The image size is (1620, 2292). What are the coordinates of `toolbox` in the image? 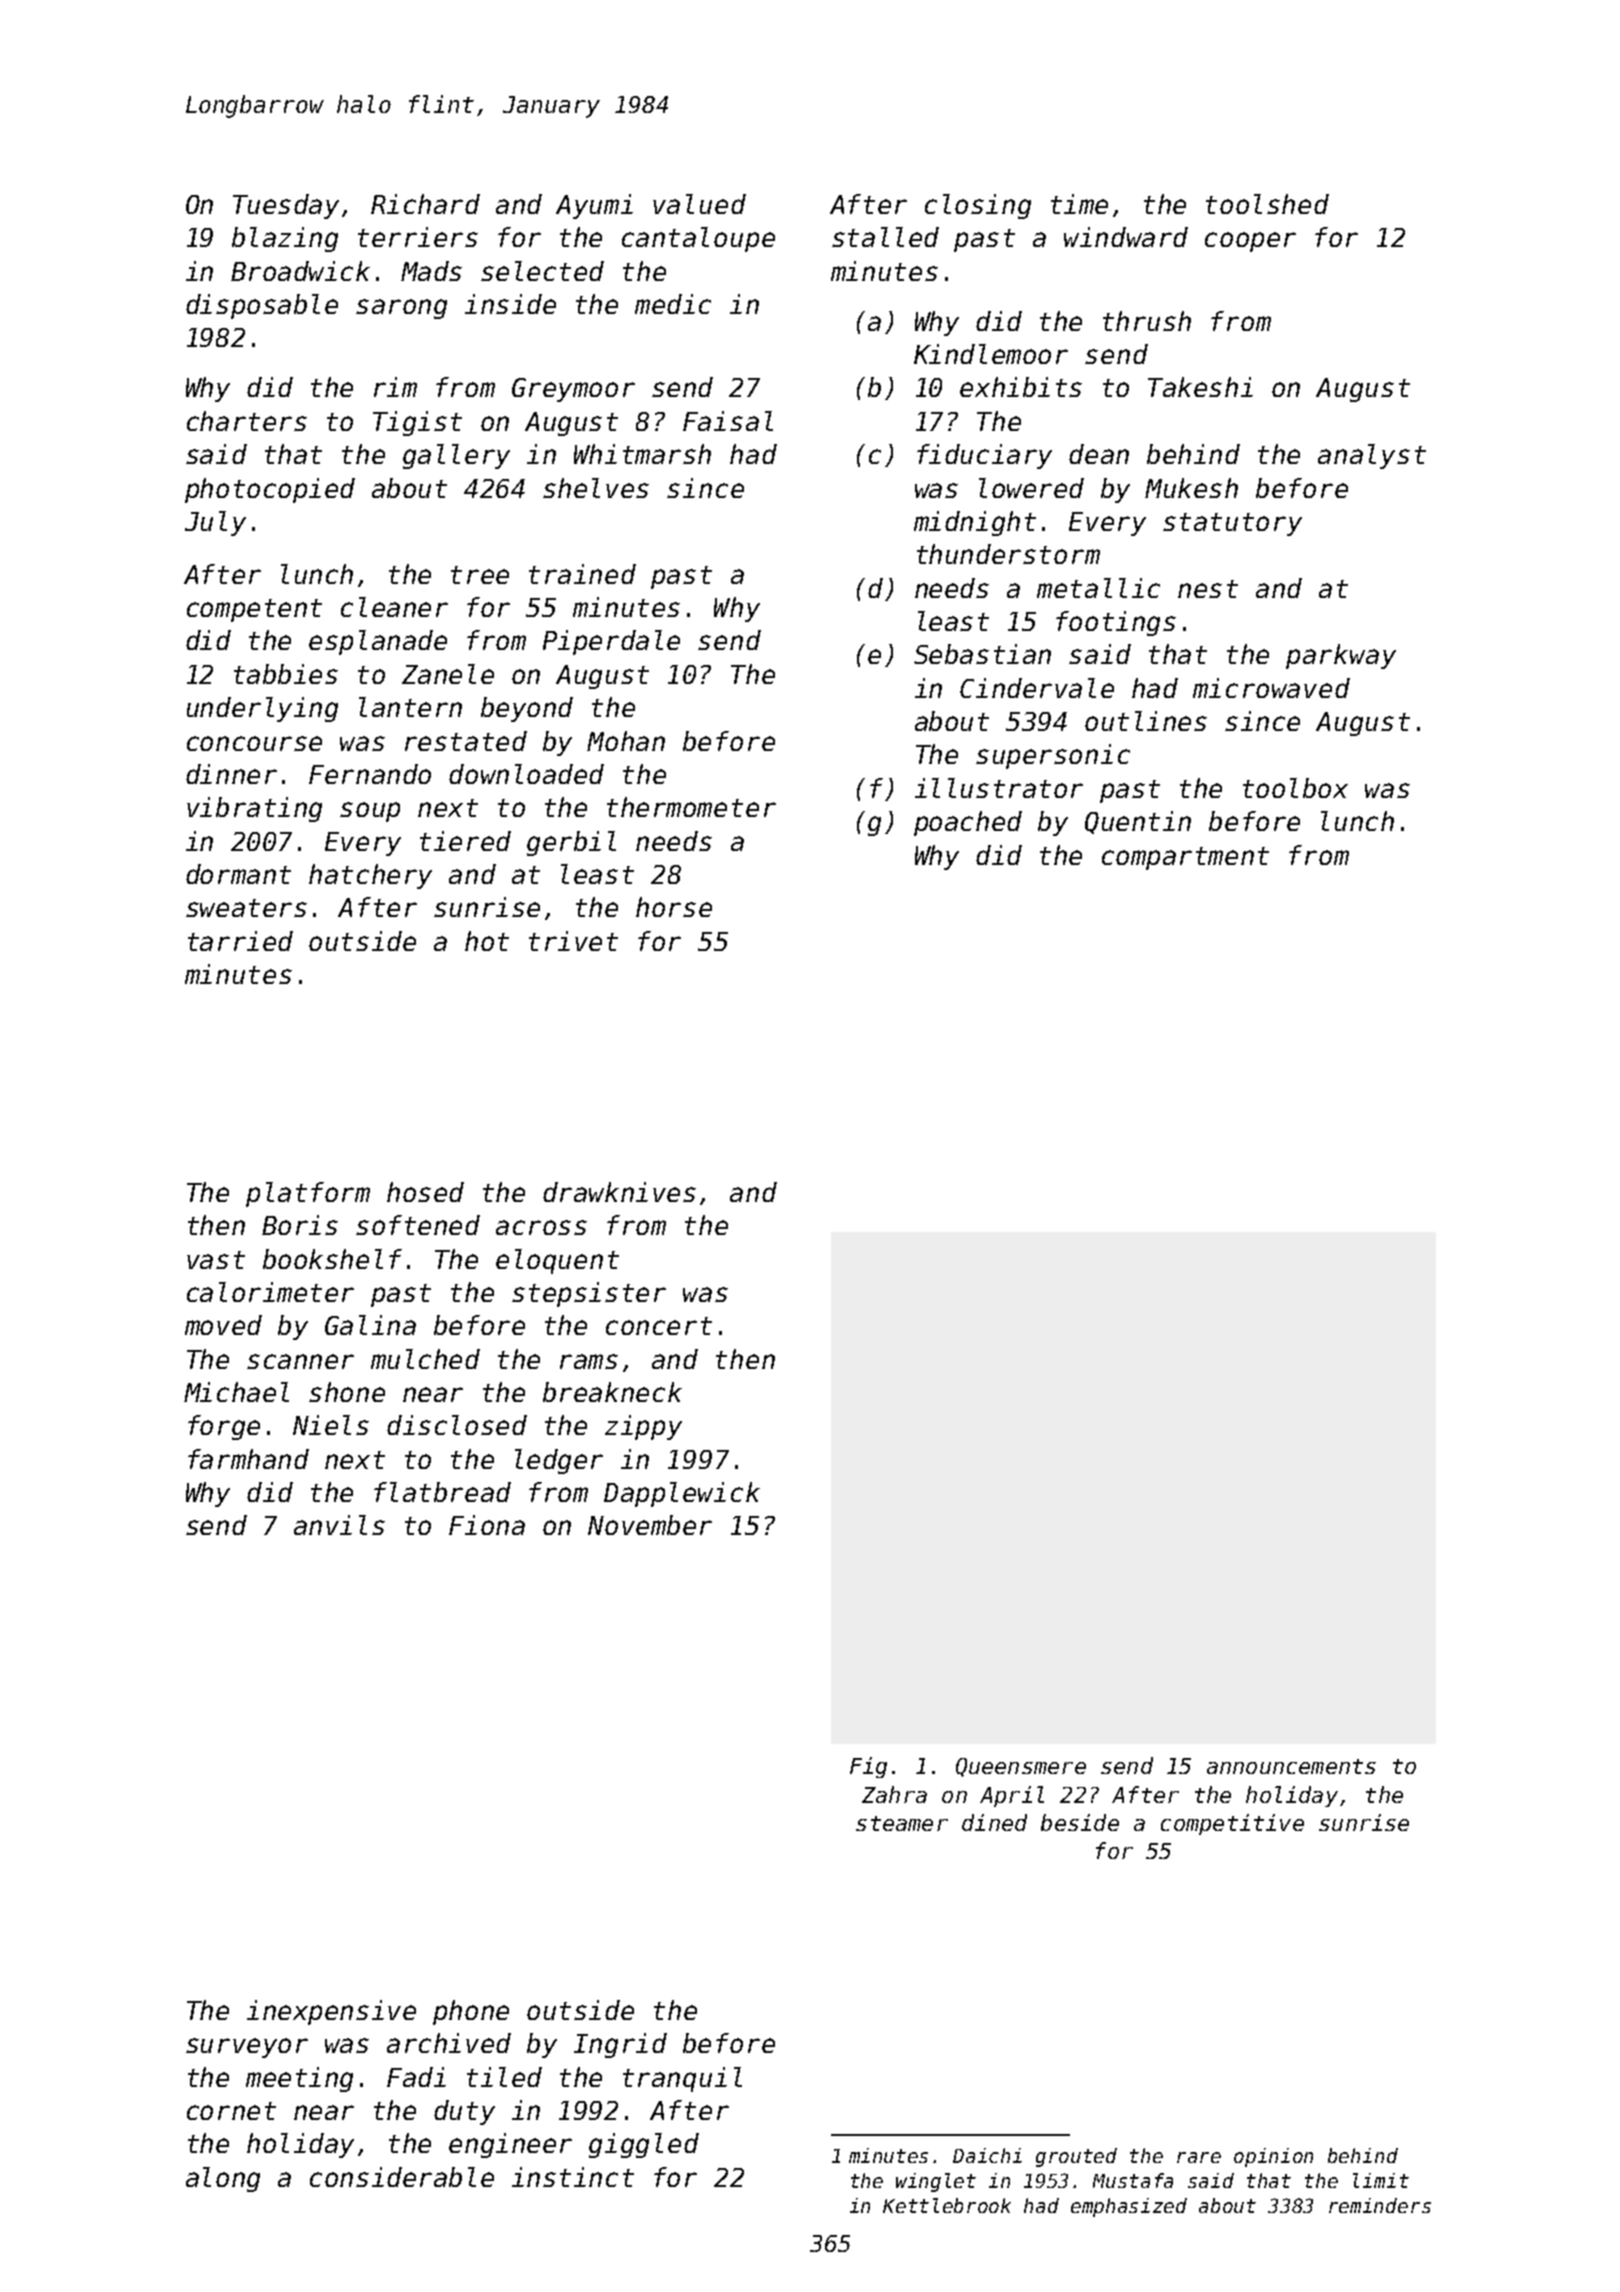 It's located at (1295, 788).
